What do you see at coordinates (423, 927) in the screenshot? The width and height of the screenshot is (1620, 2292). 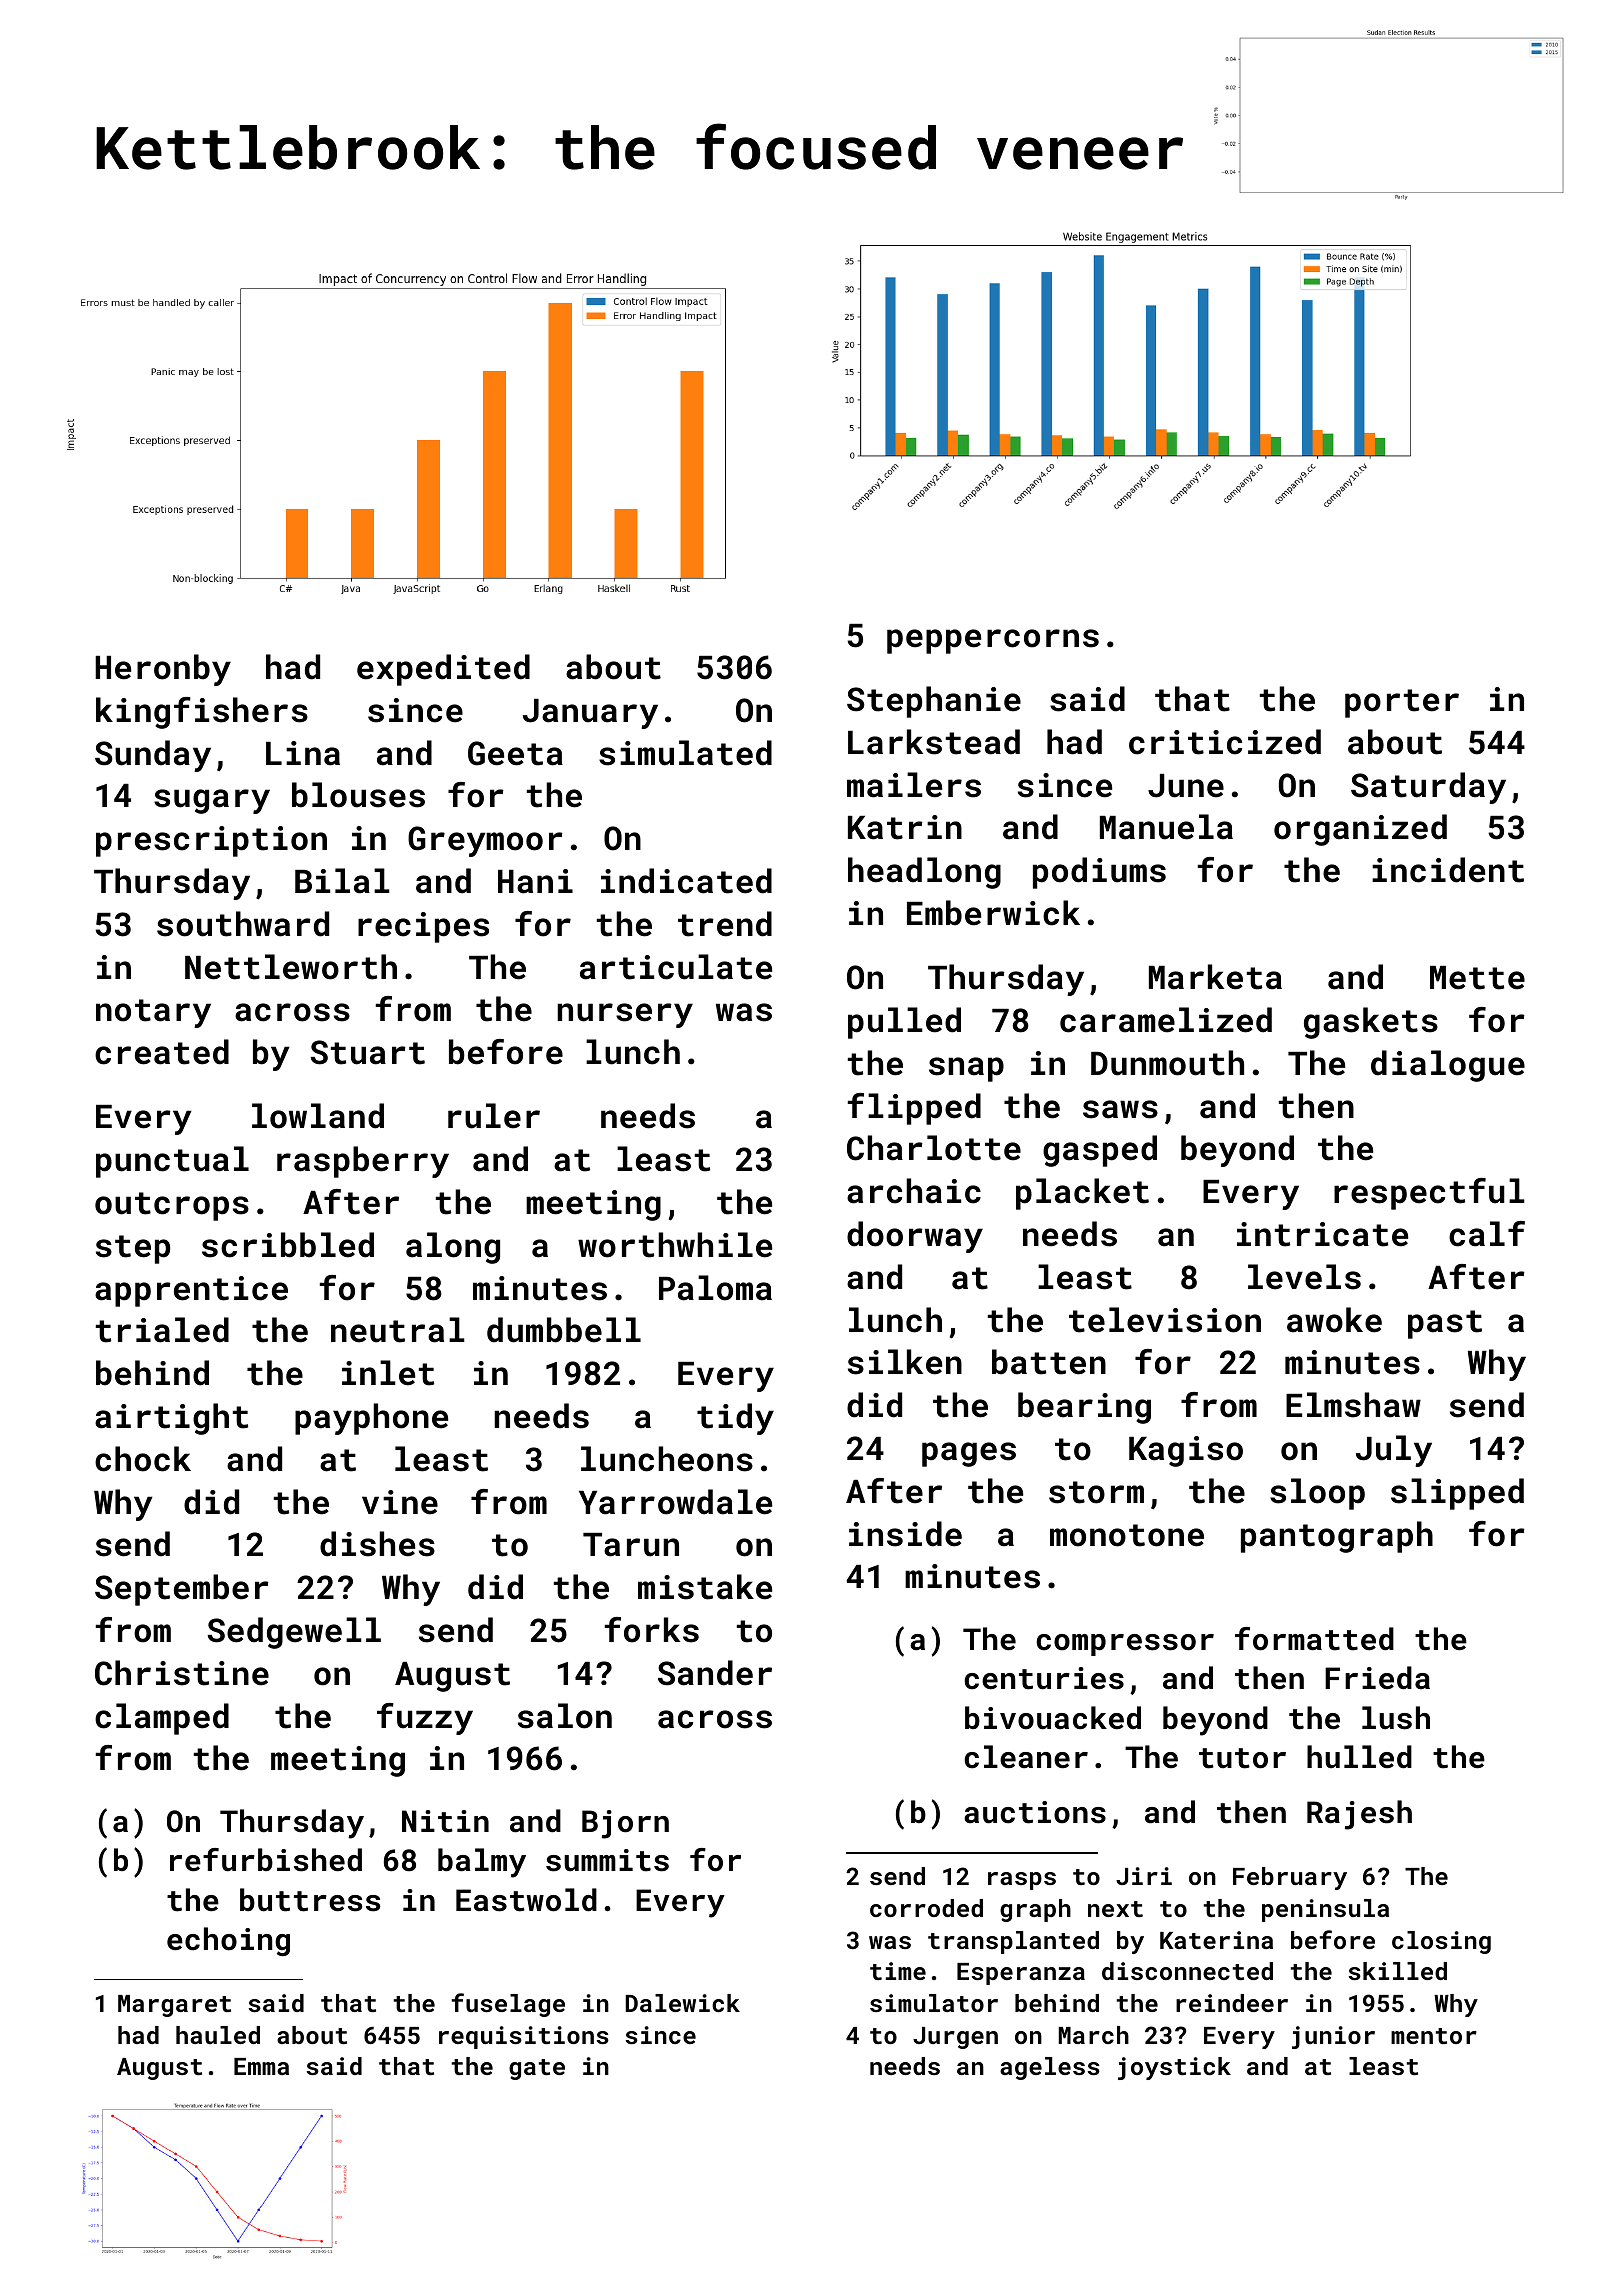 I see `recipes` at bounding box center [423, 927].
